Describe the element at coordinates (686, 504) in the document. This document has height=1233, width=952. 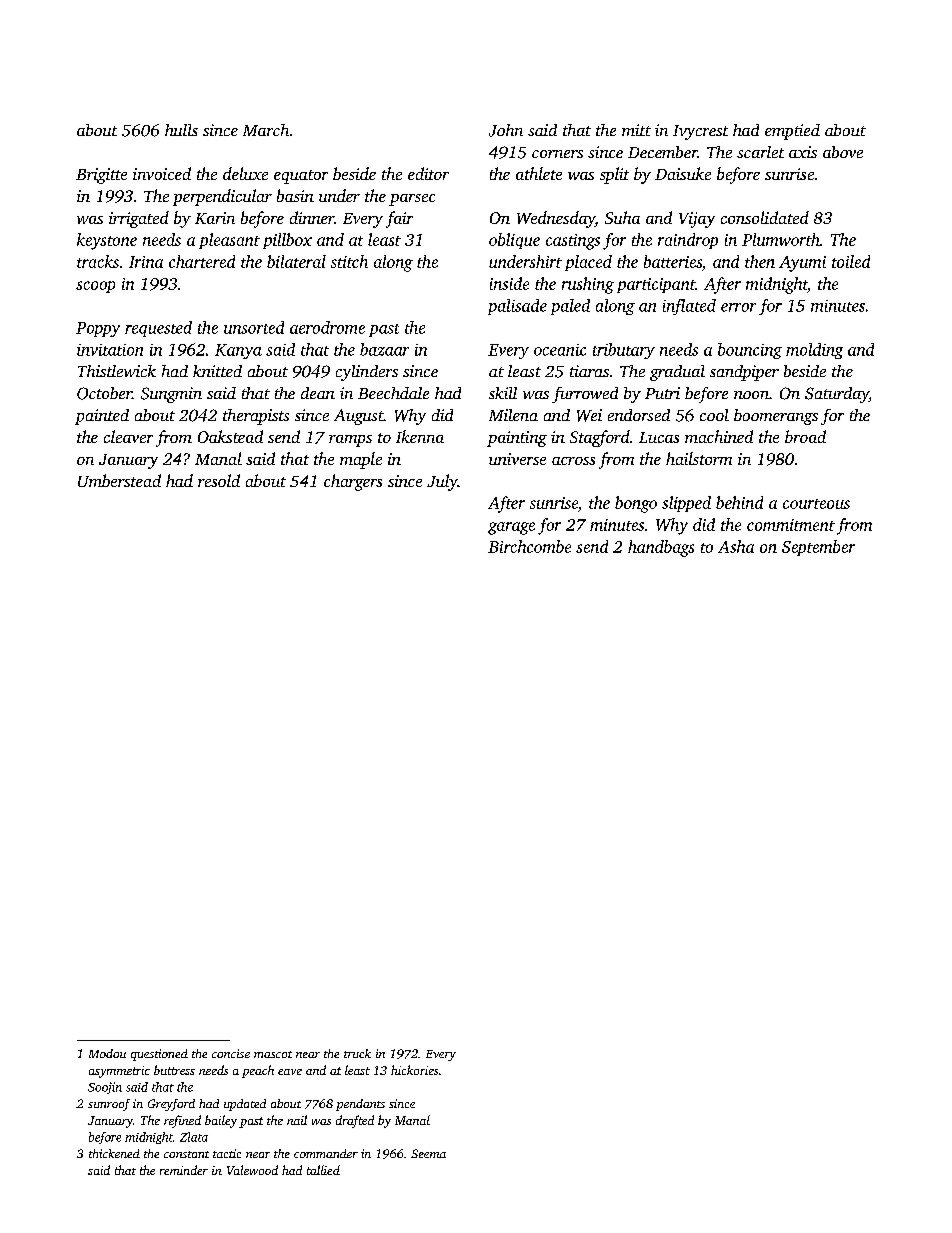
I see `slipped` at that location.
